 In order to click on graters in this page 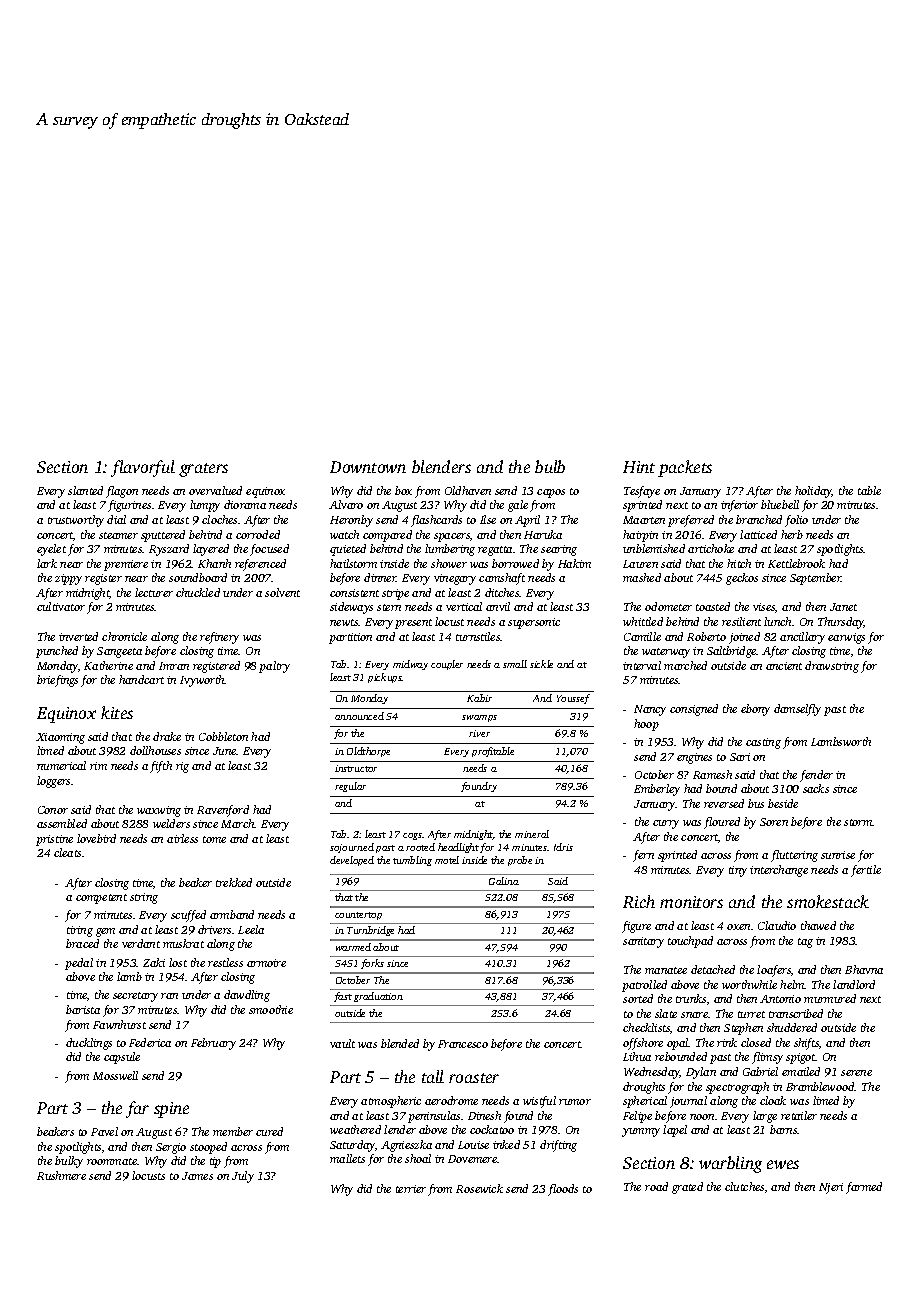, I will do `click(203, 470)`.
